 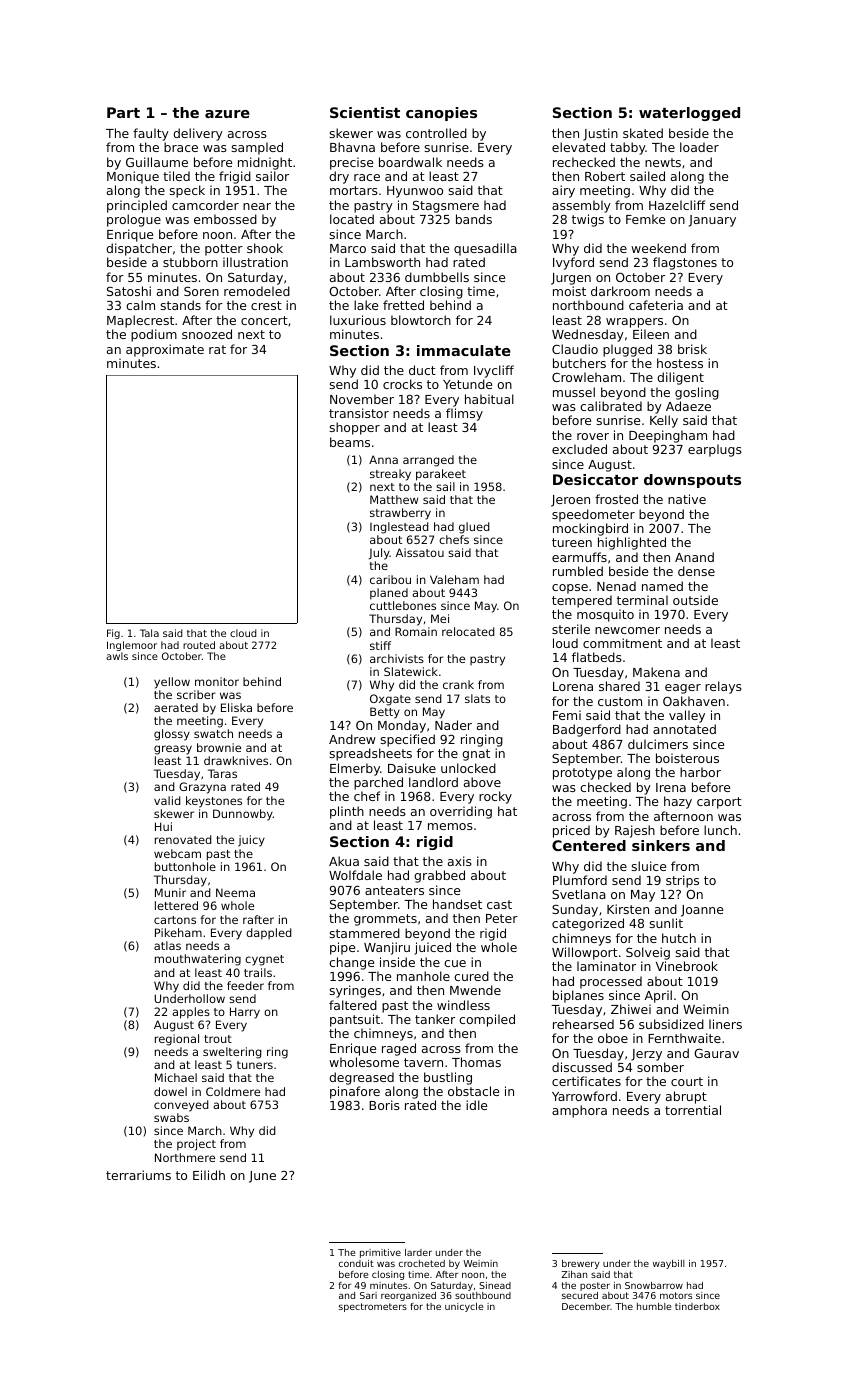 What do you see at coordinates (668, 436) in the page?
I see `Deepingham` at bounding box center [668, 436].
